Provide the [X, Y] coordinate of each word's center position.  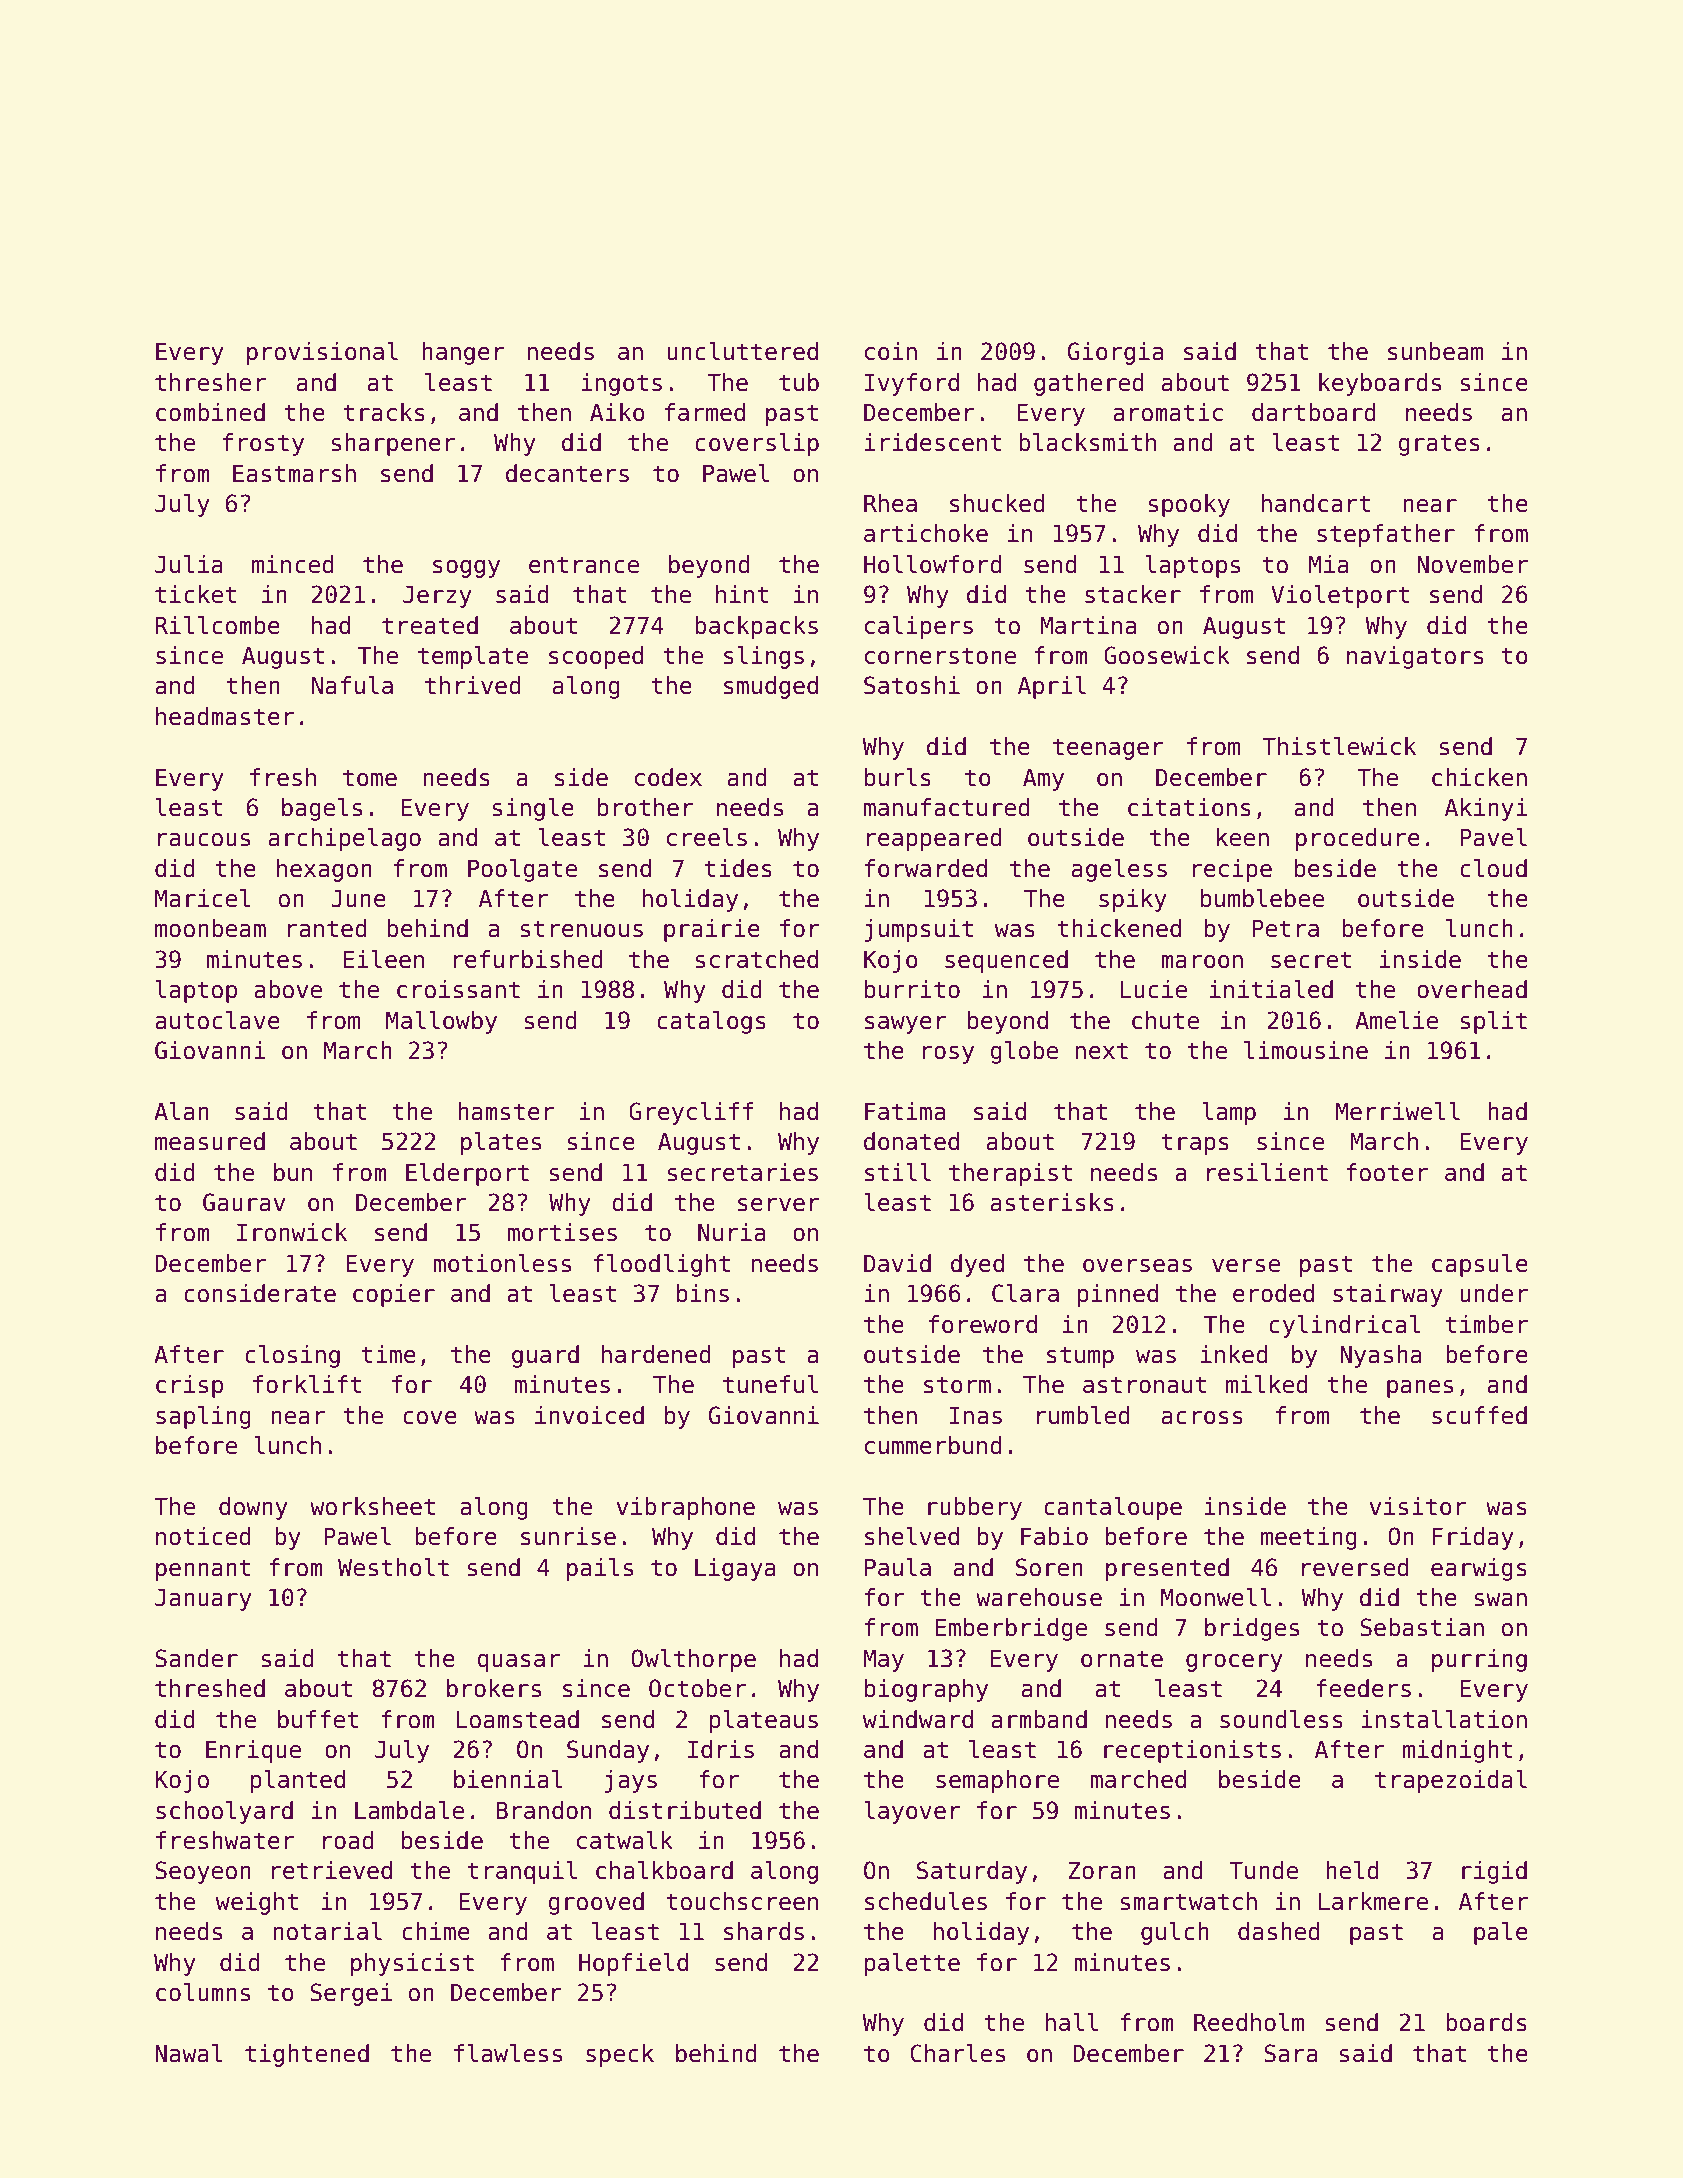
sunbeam [1435, 351]
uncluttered [742, 351]
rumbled [1083, 1415]
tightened [307, 2055]
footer [1387, 1172]
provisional [322, 353]
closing [292, 1356]
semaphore [997, 1781]
